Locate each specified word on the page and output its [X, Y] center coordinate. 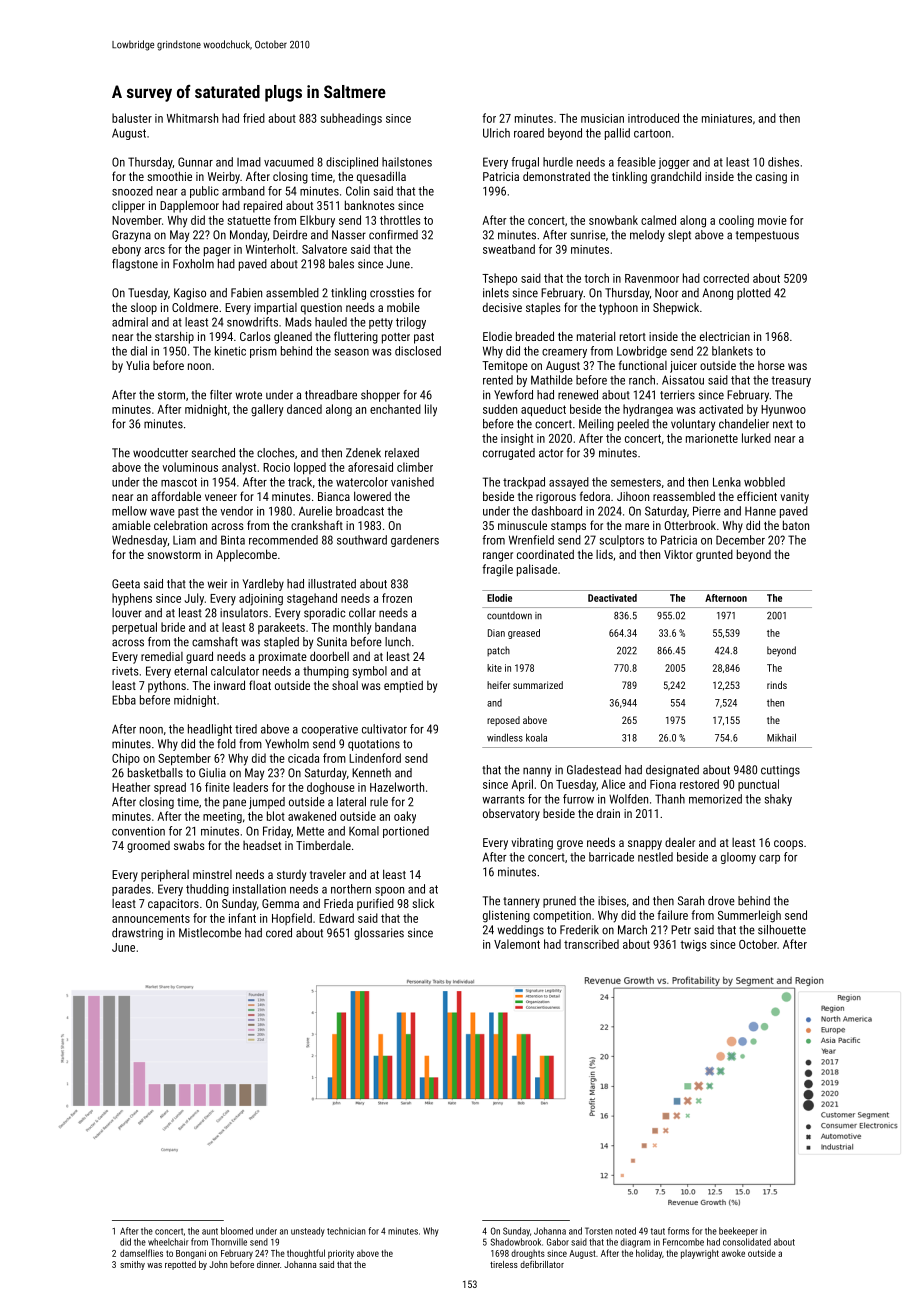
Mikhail [781, 737]
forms [678, 1231]
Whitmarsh [192, 118]
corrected [726, 278]
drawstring [137, 934]
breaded [535, 336]
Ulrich [496, 133]
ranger [498, 557]
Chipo [126, 759]
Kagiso [190, 294]
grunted [714, 556]
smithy [132, 1265]
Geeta [126, 584]
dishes [783, 162]
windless [505, 737]
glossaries [379, 934]
